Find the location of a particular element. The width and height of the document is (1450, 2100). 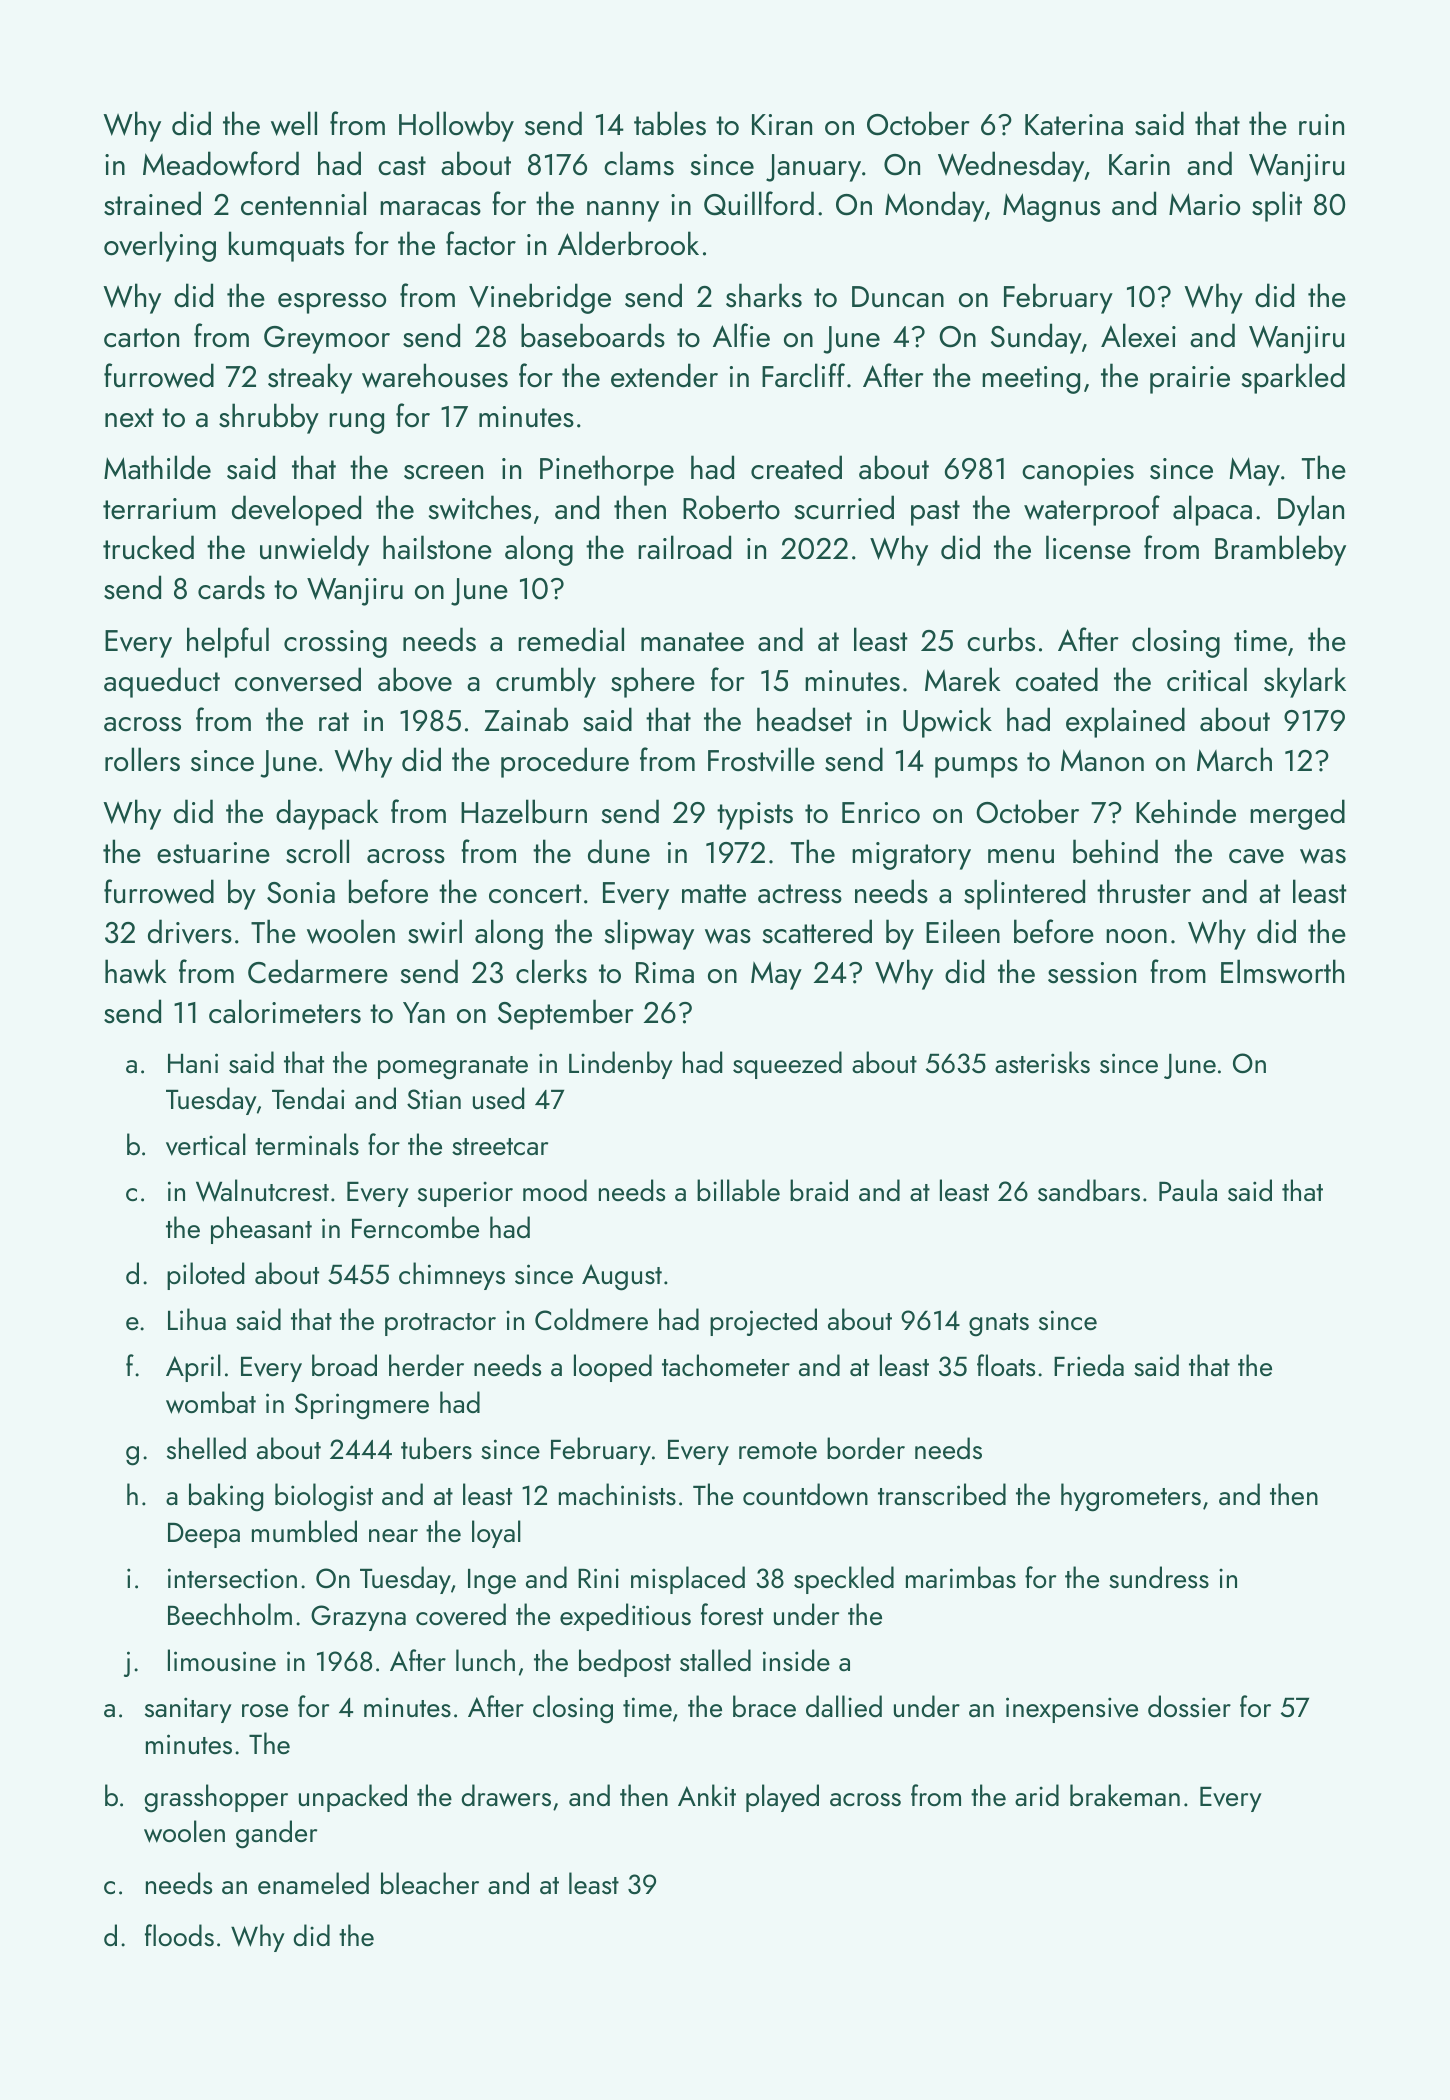

well is located at coordinates (294, 123).
